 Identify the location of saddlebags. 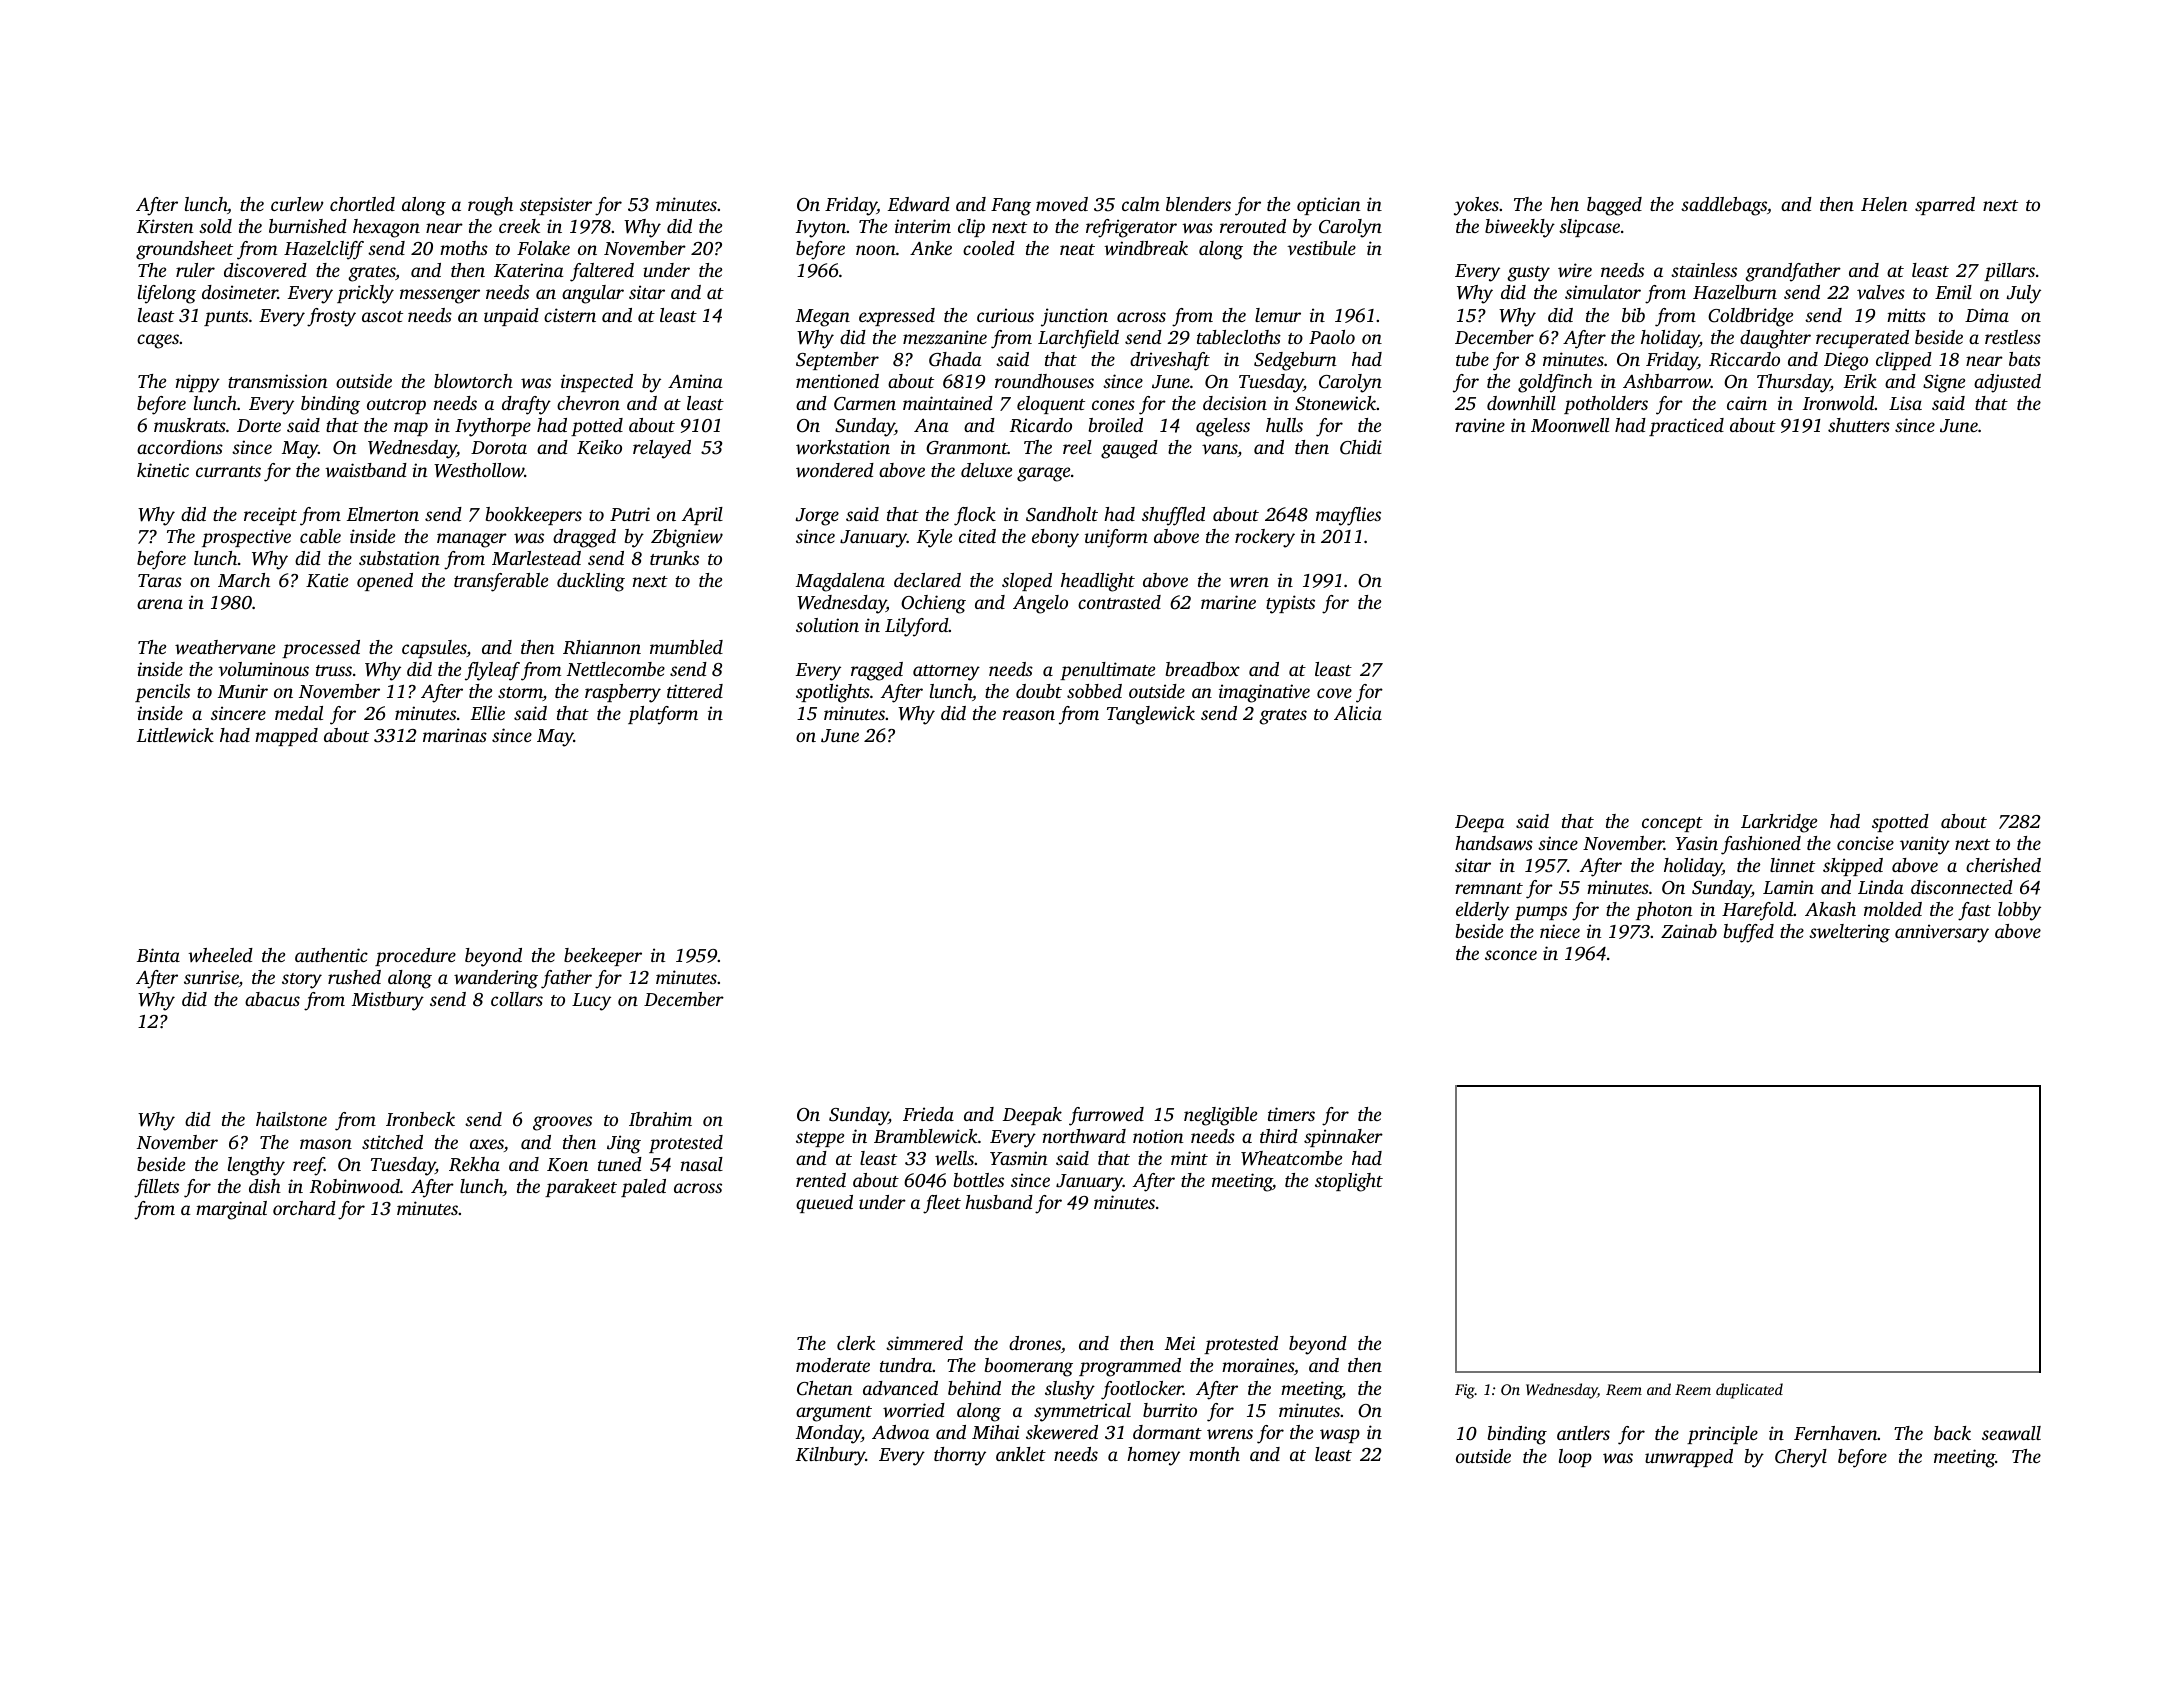
(1724, 206).
